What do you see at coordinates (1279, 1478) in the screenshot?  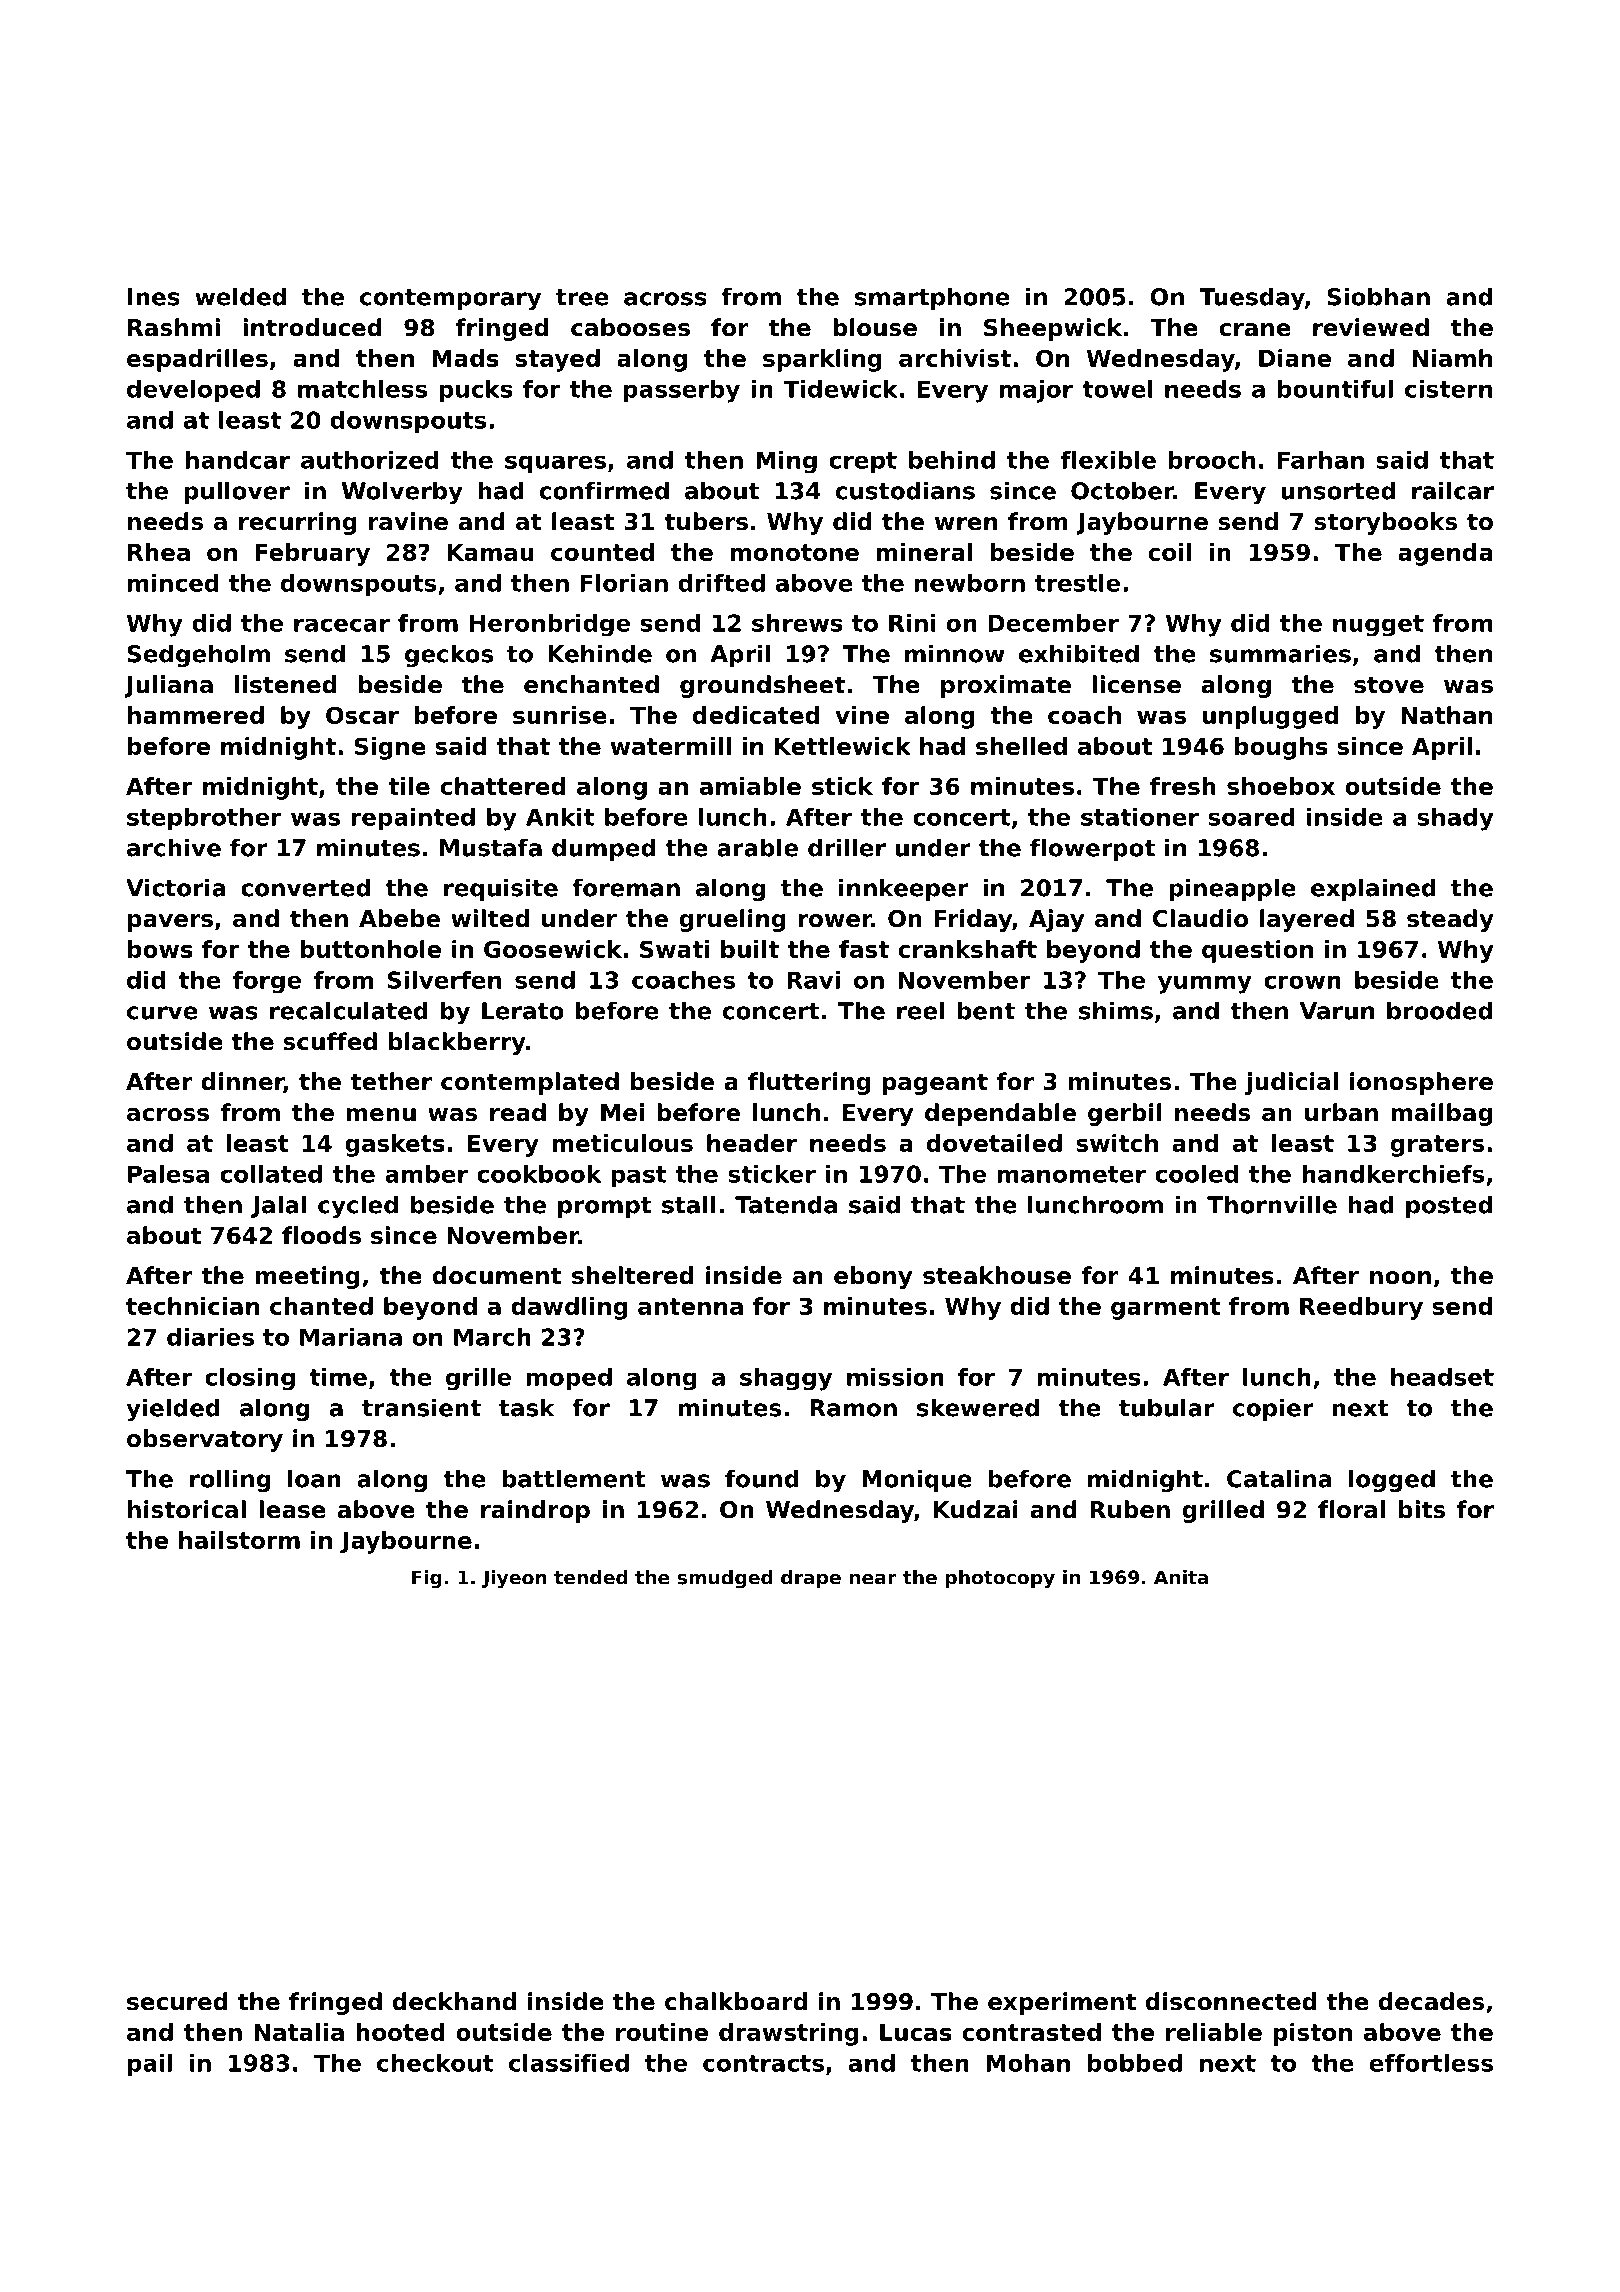 I see `Catalina` at bounding box center [1279, 1478].
